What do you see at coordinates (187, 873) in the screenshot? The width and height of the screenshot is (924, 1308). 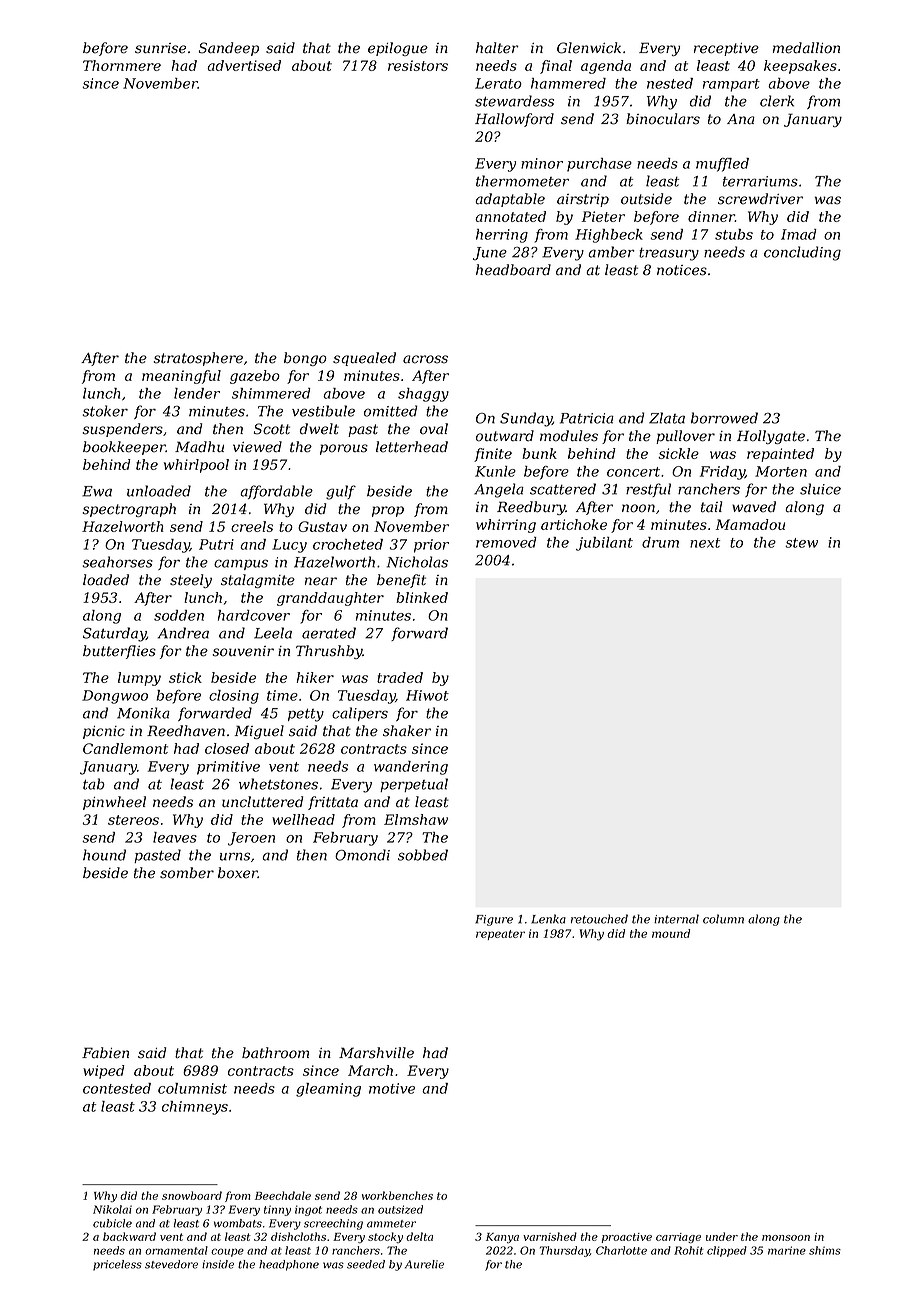 I see `somber` at bounding box center [187, 873].
